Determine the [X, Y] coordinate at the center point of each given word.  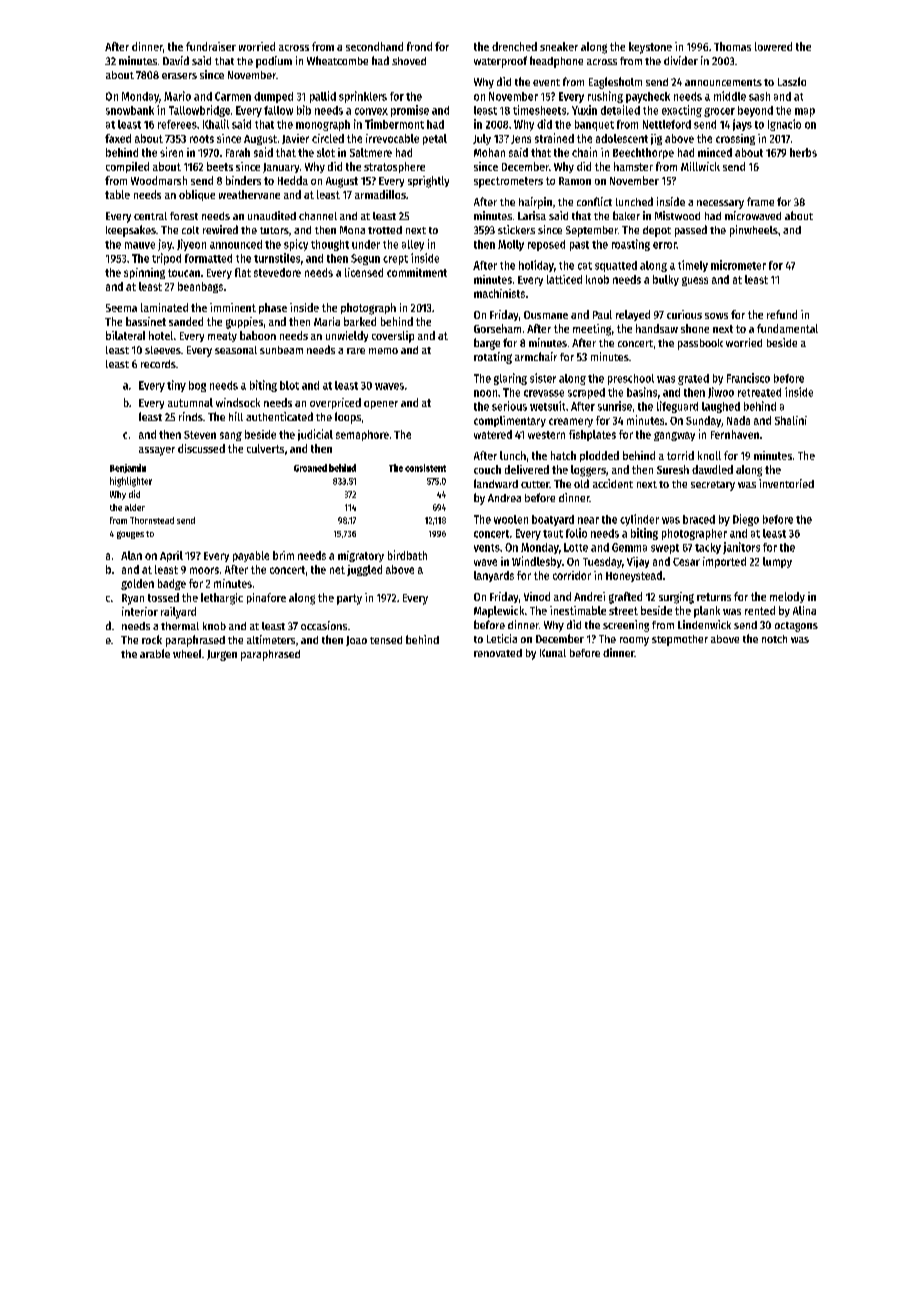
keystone [650, 48]
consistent [425, 468]
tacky [708, 548]
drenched [514, 46]
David [176, 60]
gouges [130, 535]
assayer [157, 451]
